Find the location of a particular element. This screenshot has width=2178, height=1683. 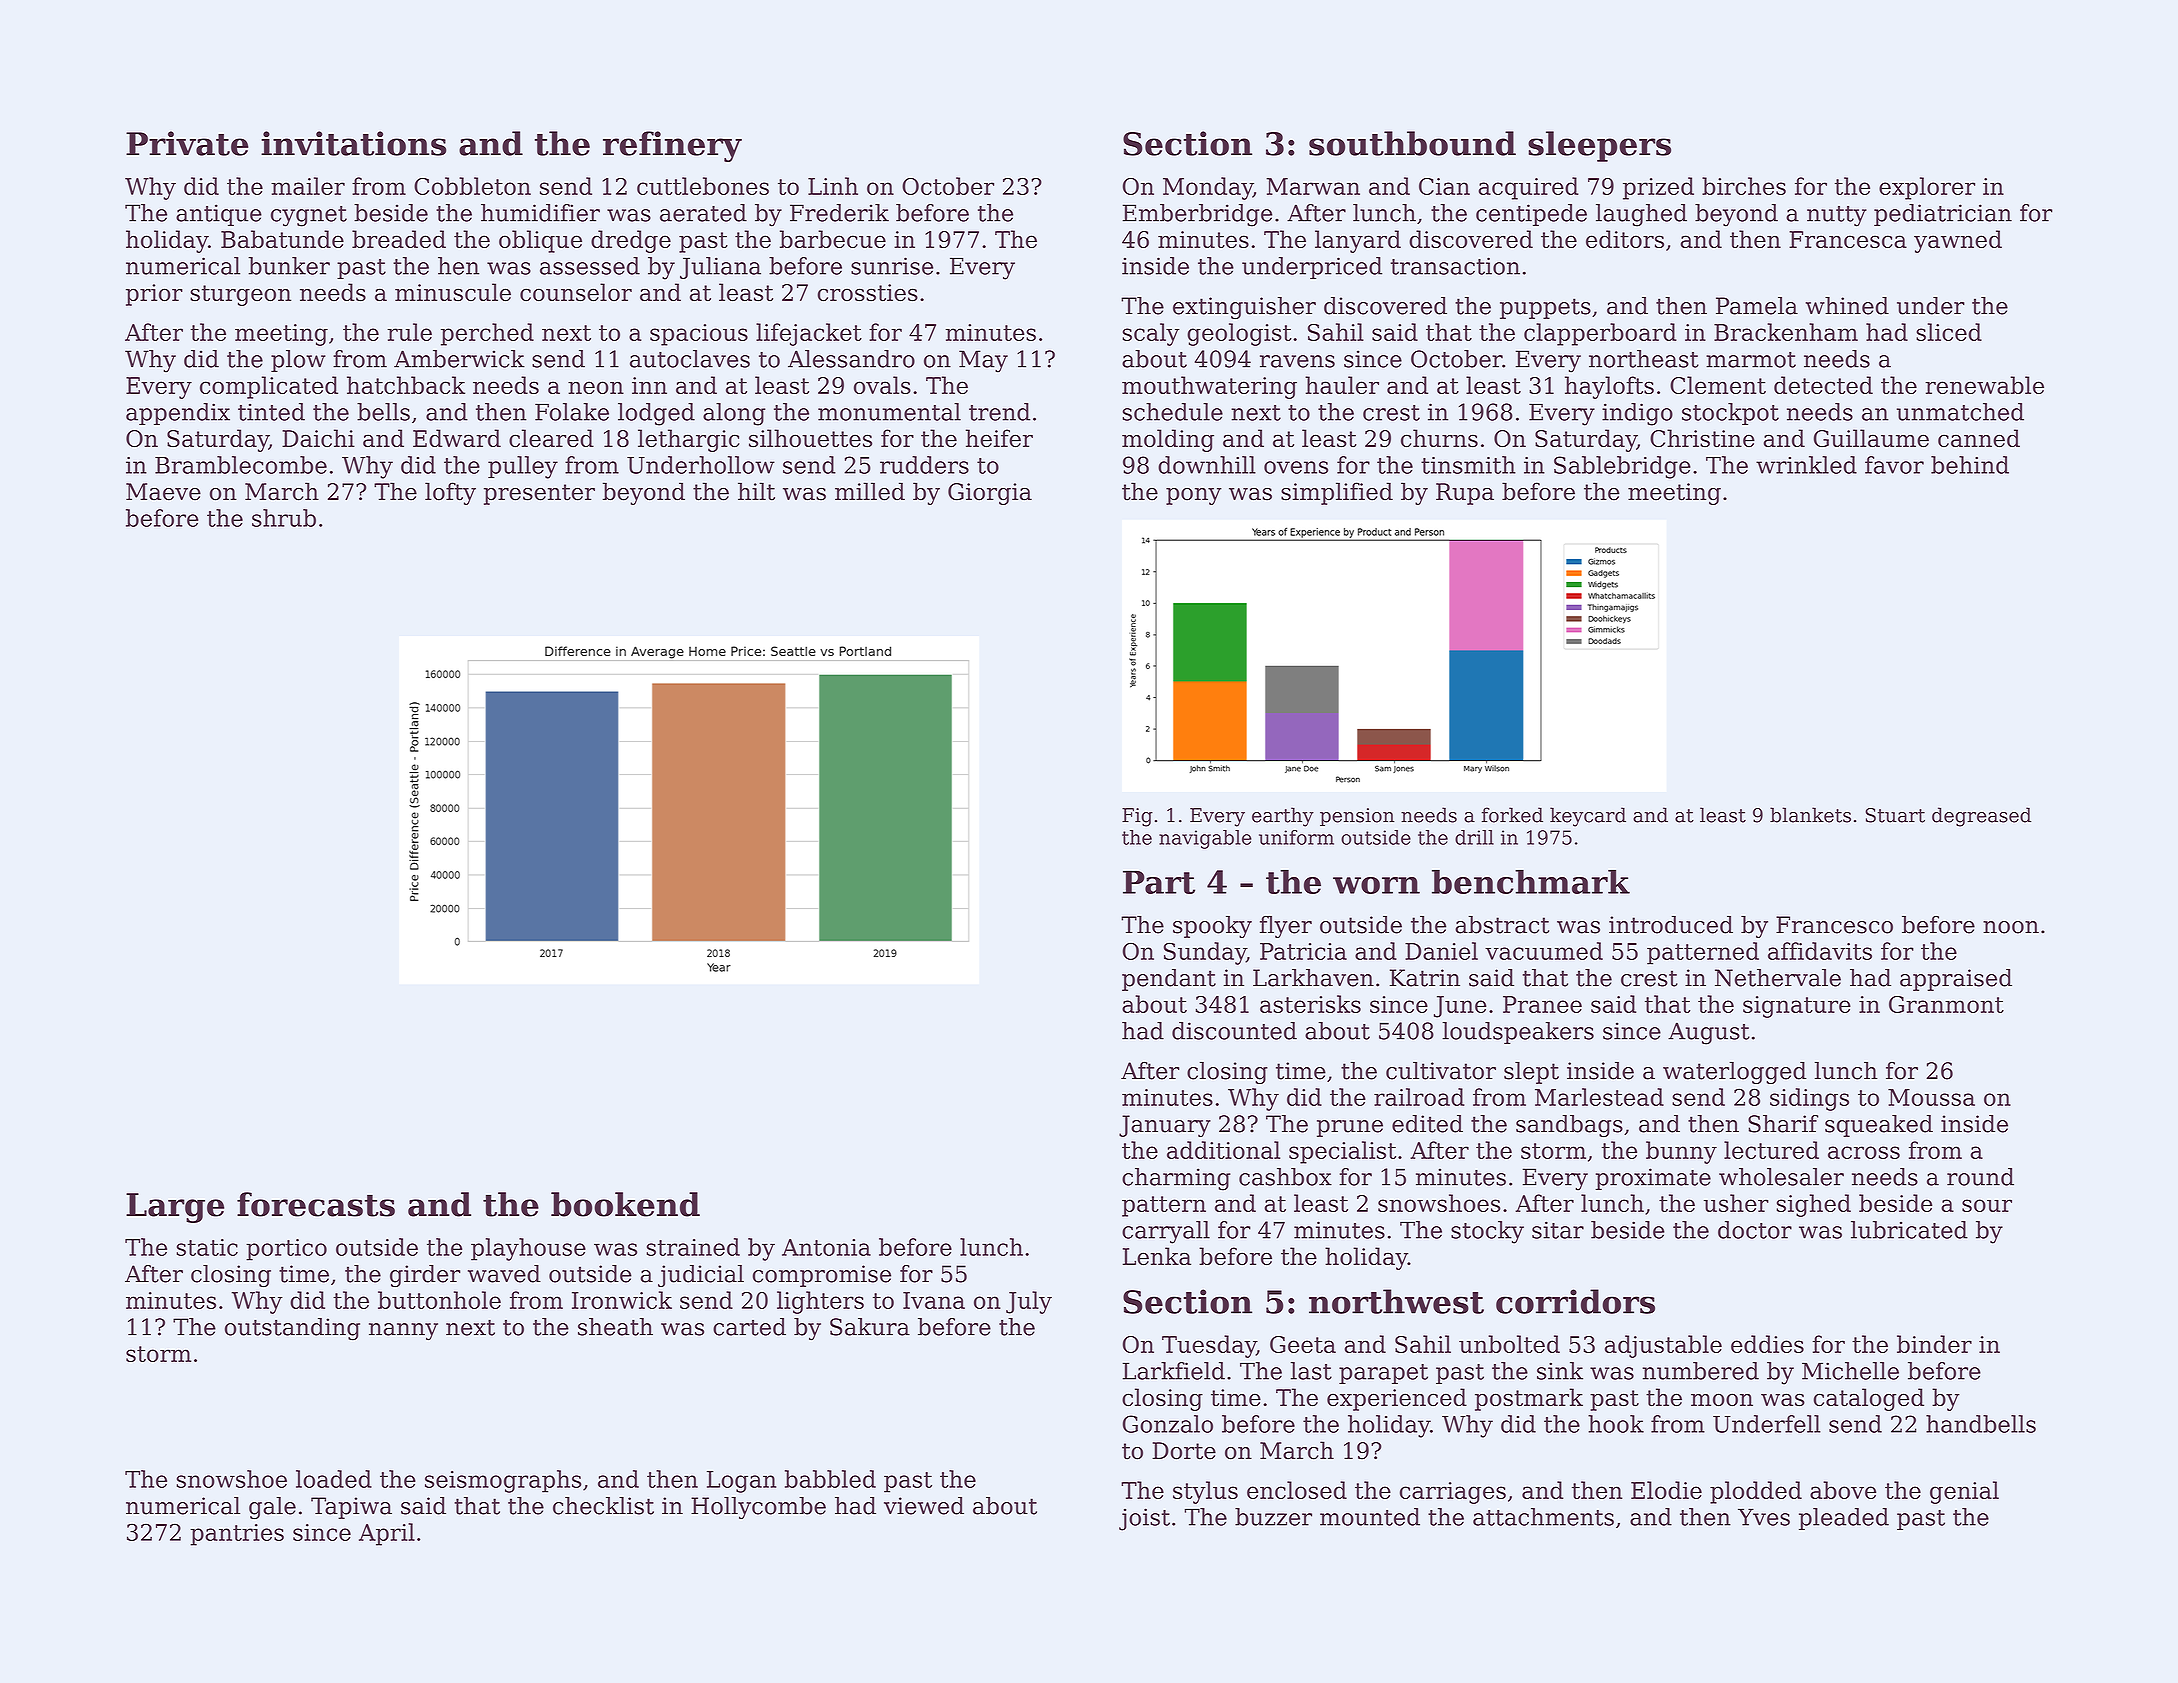

navigable is located at coordinates (1205, 839).
